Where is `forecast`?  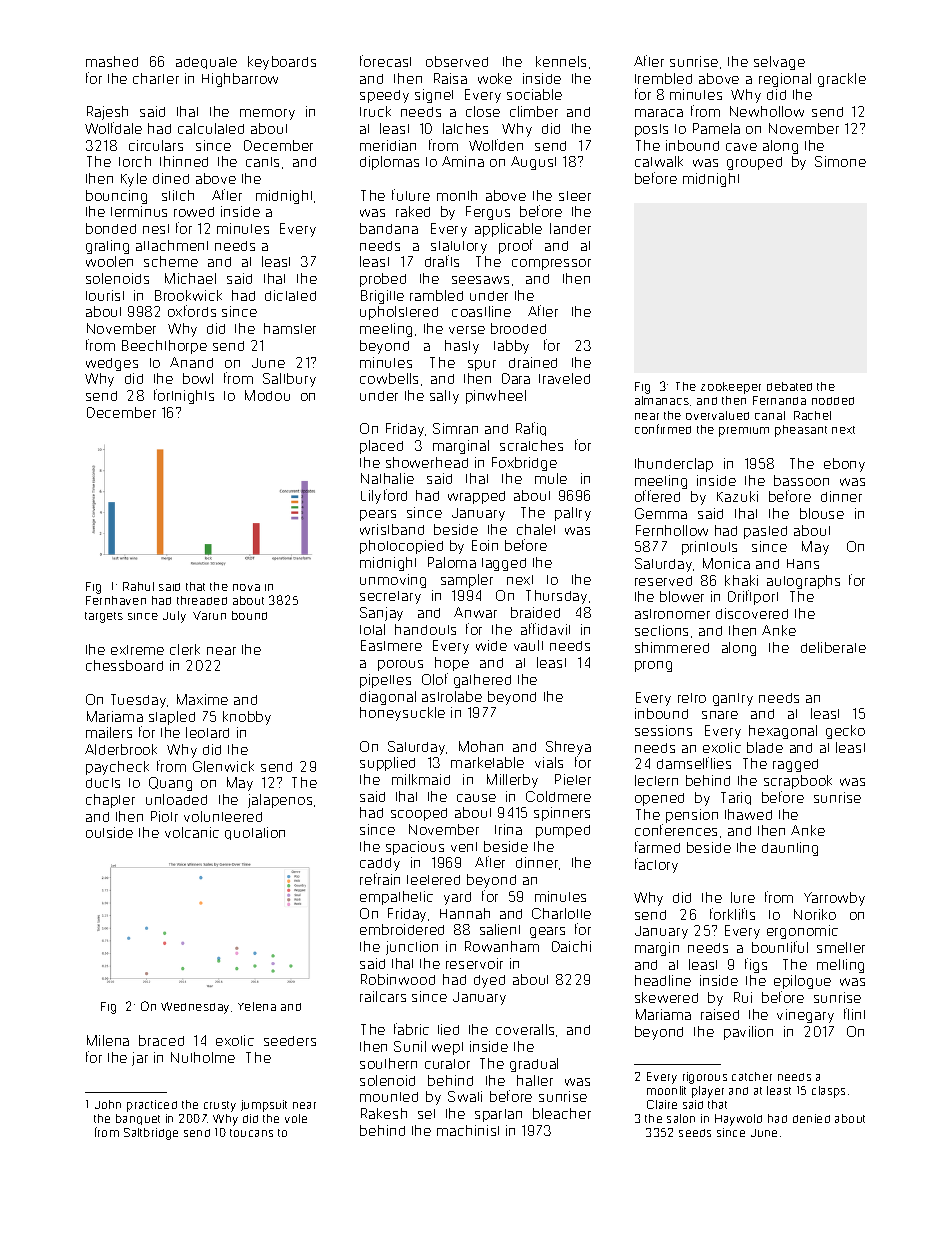 forecast is located at coordinates (385, 61).
